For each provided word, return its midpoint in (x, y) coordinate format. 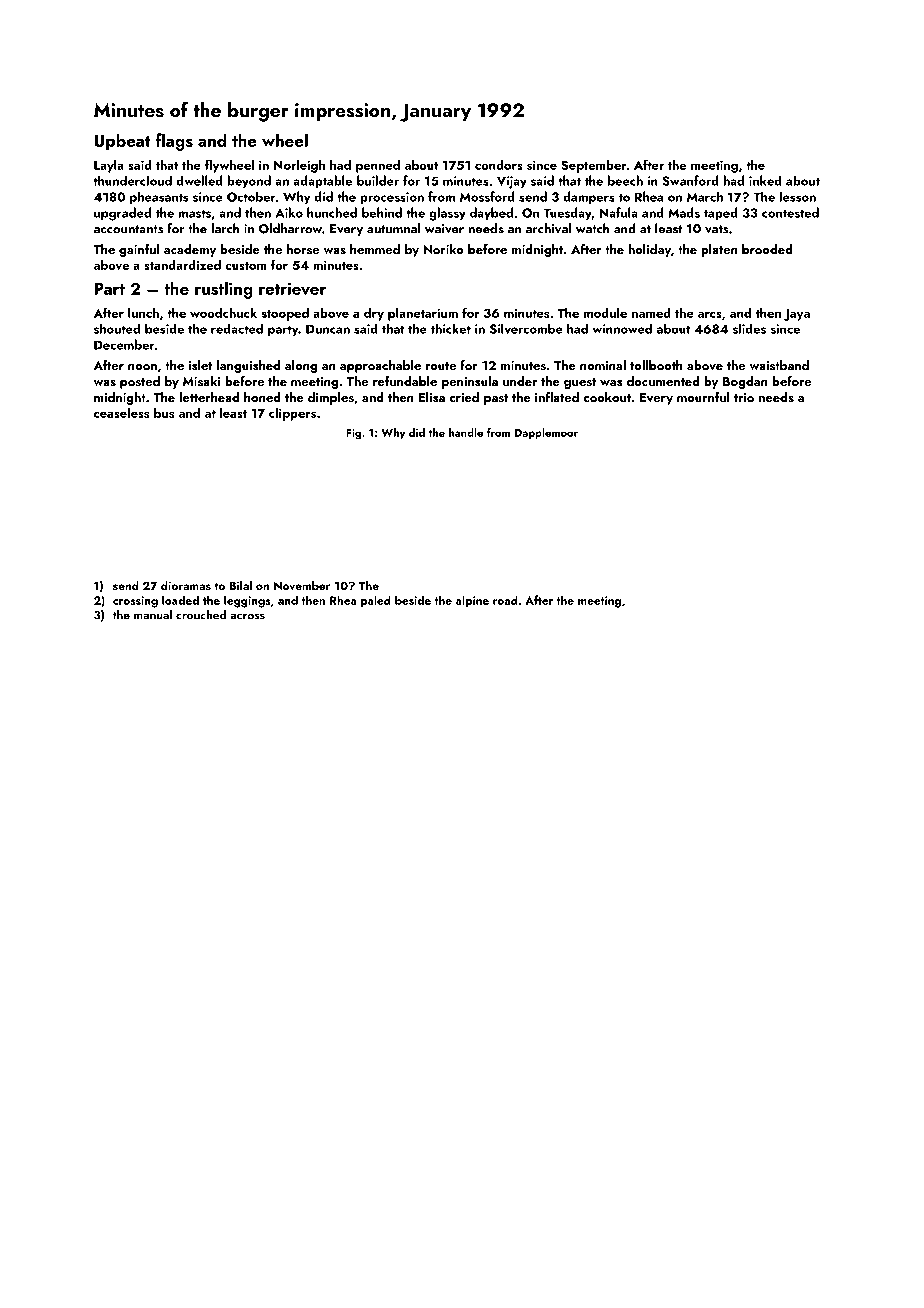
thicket (451, 329)
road (505, 600)
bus (164, 413)
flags (174, 142)
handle (466, 432)
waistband (779, 365)
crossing (135, 602)
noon (142, 367)
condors (499, 165)
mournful (703, 397)
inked (765, 180)
